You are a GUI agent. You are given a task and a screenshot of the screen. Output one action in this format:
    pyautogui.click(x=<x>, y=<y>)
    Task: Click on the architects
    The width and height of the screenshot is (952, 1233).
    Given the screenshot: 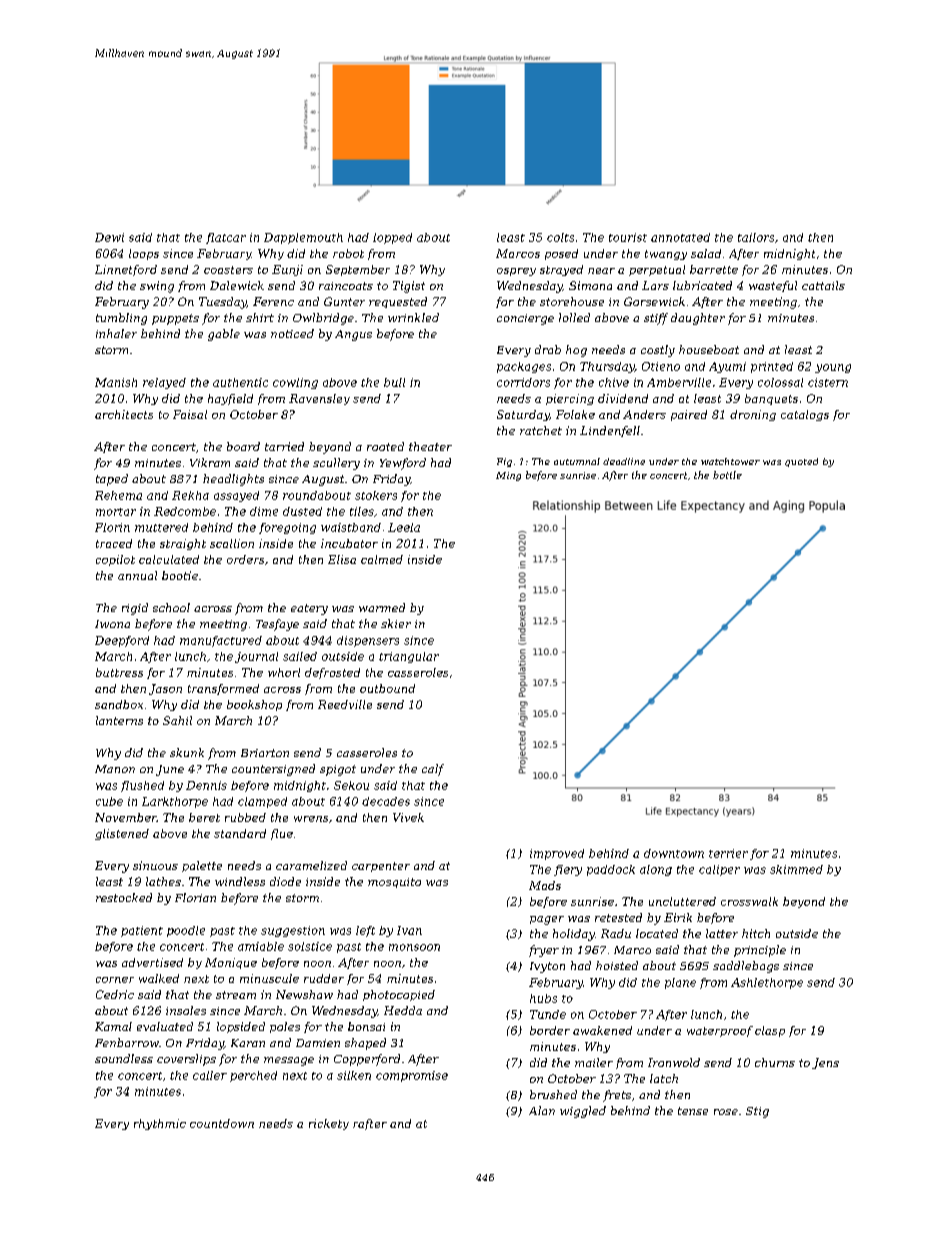 What is the action you would take?
    pyautogui.click(x=124, y=414)
